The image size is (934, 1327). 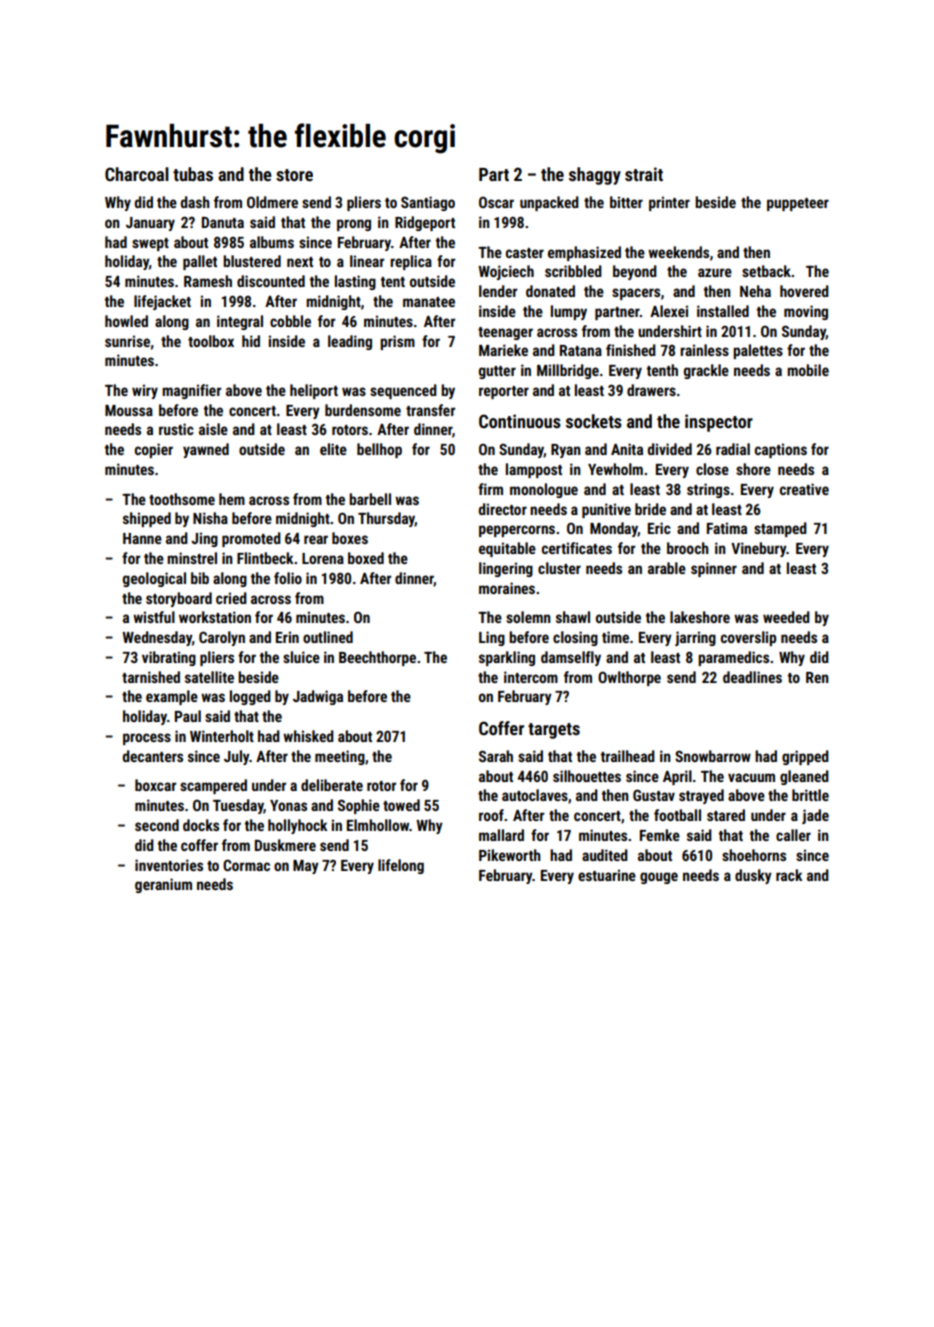 What do you see at coordinates (155, 785) in the screenshot?
I see `boxcar` at bounding box center [155, 785].
